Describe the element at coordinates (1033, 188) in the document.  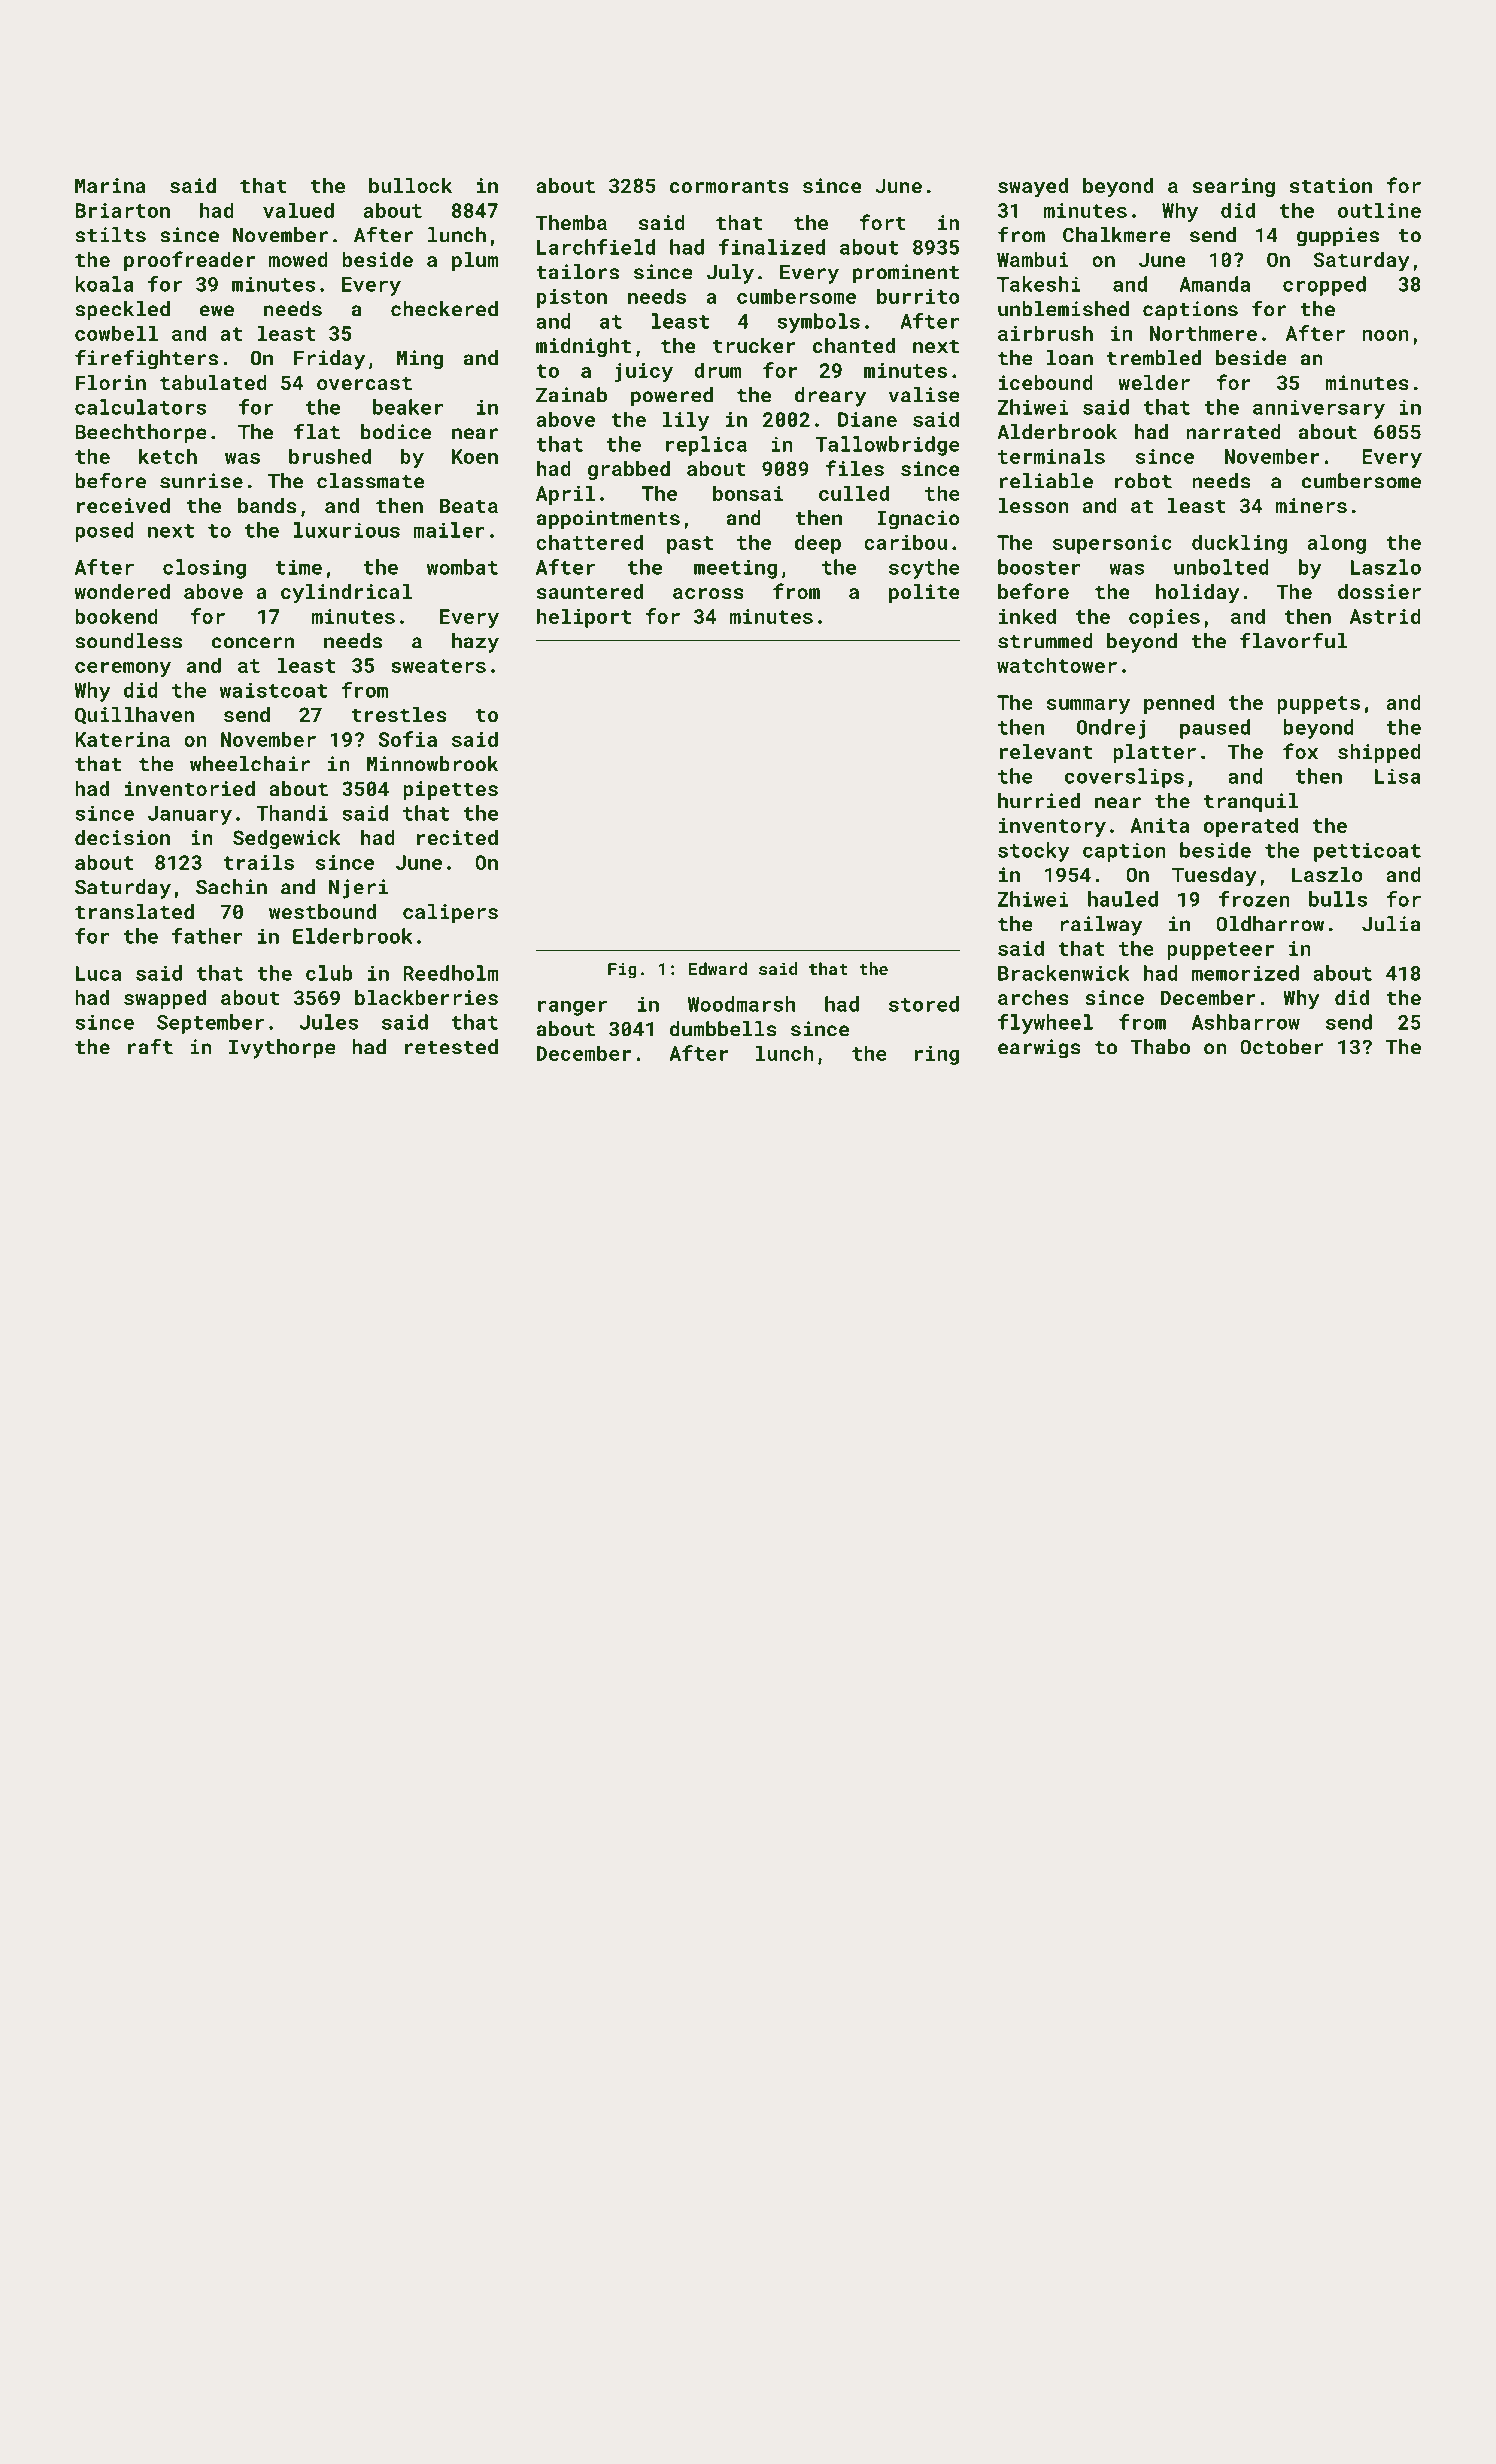
I see `swayed` at that location.
